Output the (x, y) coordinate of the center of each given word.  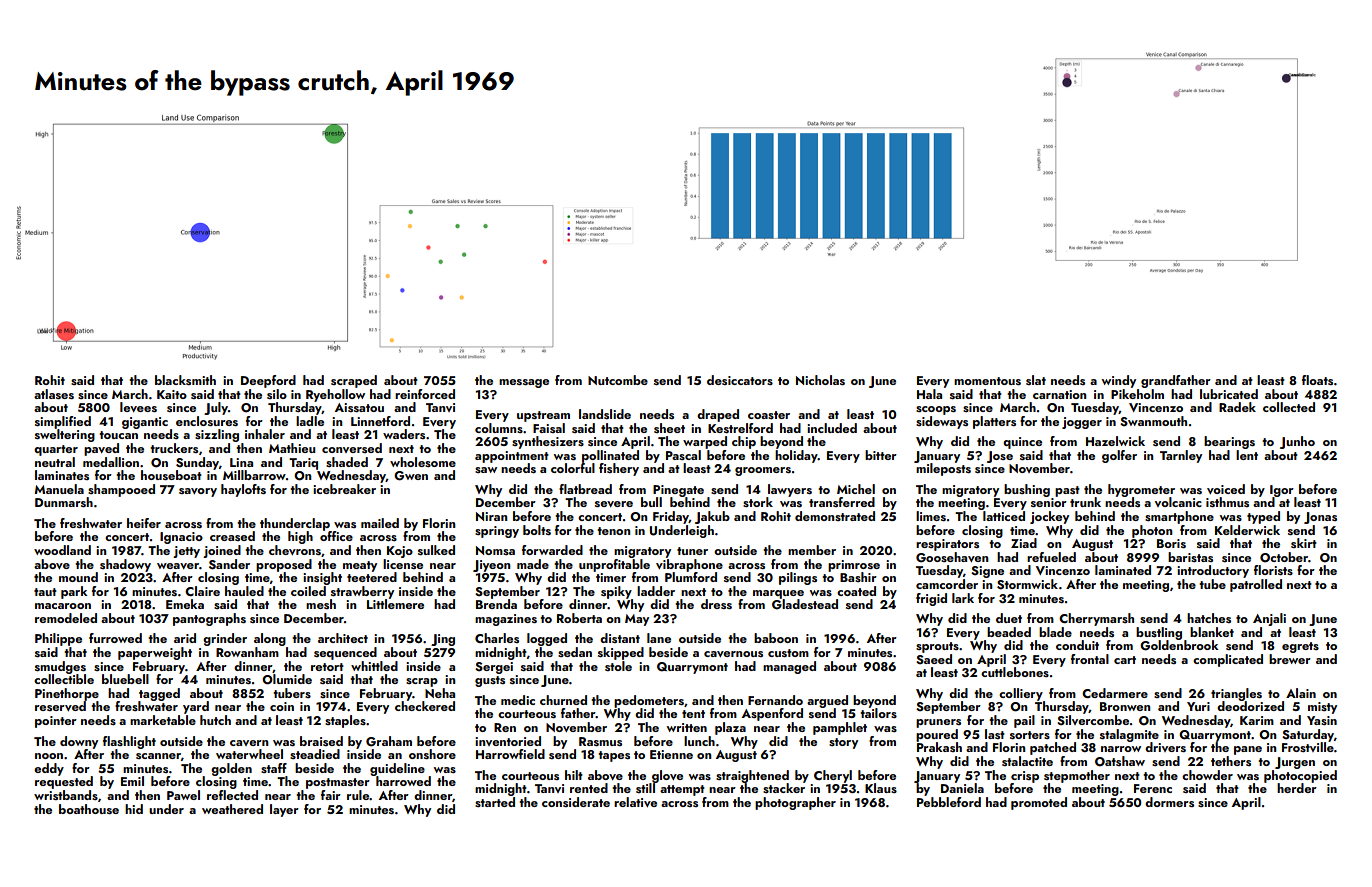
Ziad (1024, 543)
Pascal (683, 455)
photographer (795, 803)
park (74, 592)
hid (134, 809)
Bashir (858, 577)
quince (1022, 443)
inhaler (265, 434)
